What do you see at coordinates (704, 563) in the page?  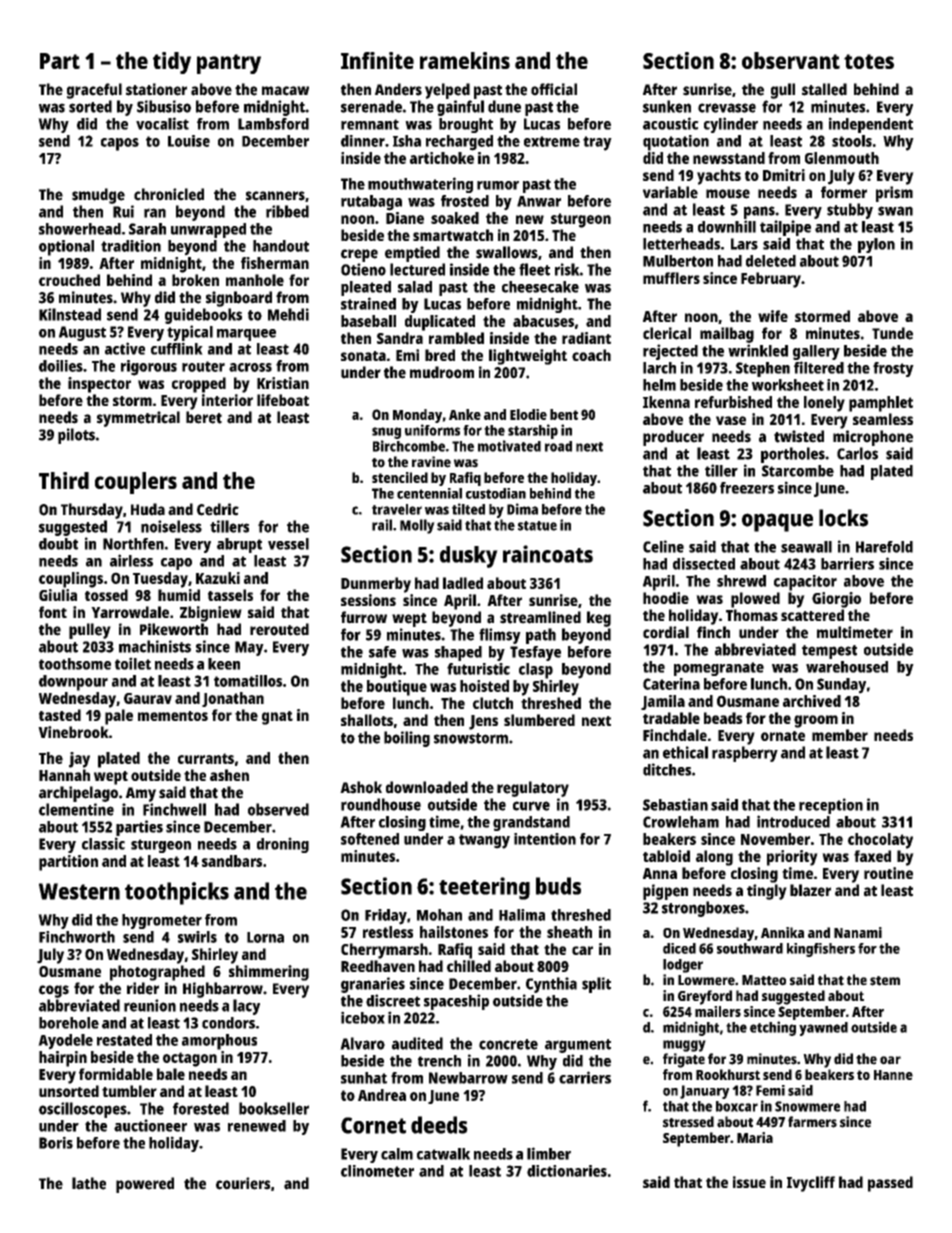 I see `dissected` at bounding box center [704, 563].
